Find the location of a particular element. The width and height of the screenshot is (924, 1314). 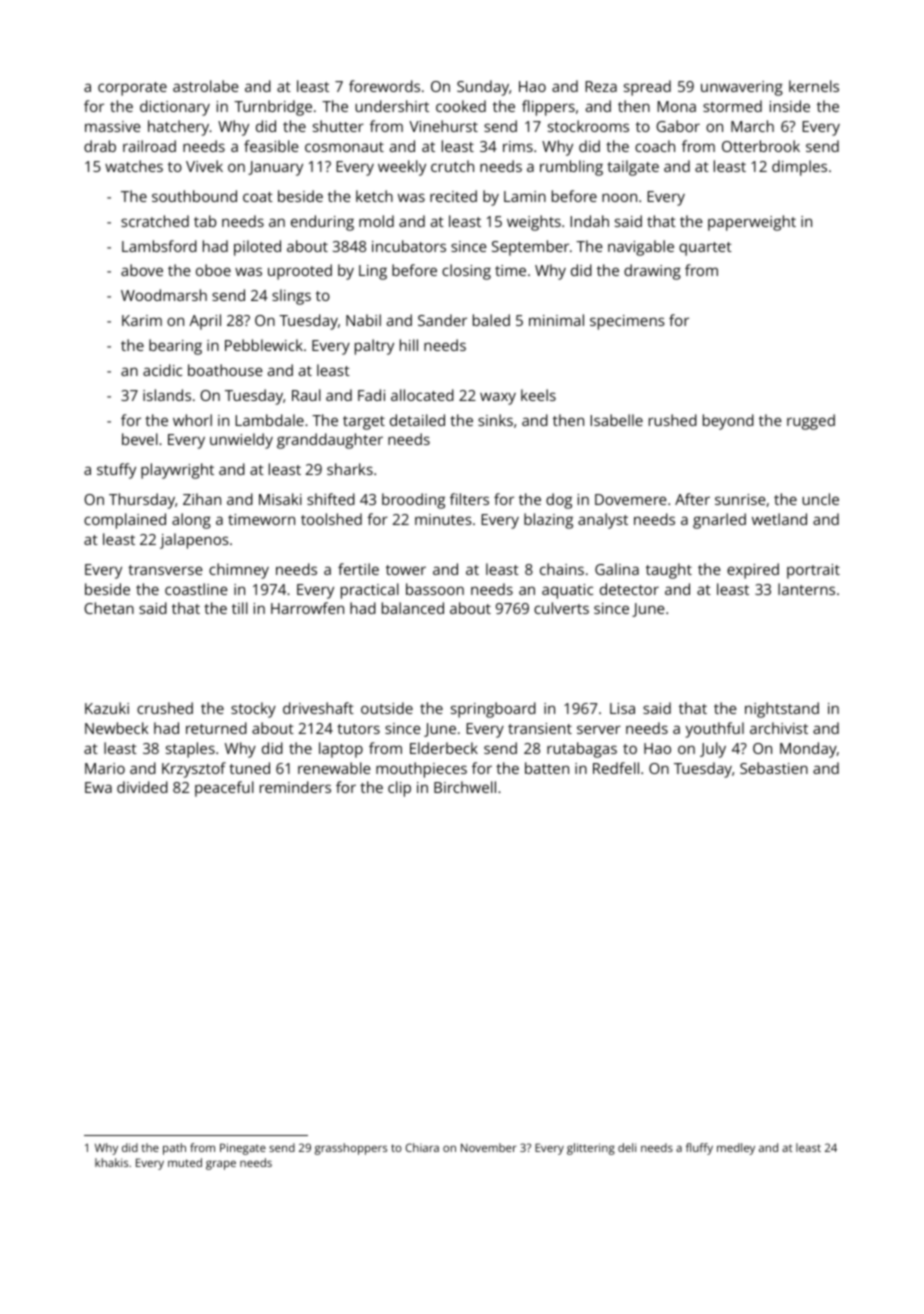

stockrooms is located at coordinates (588, 126).
